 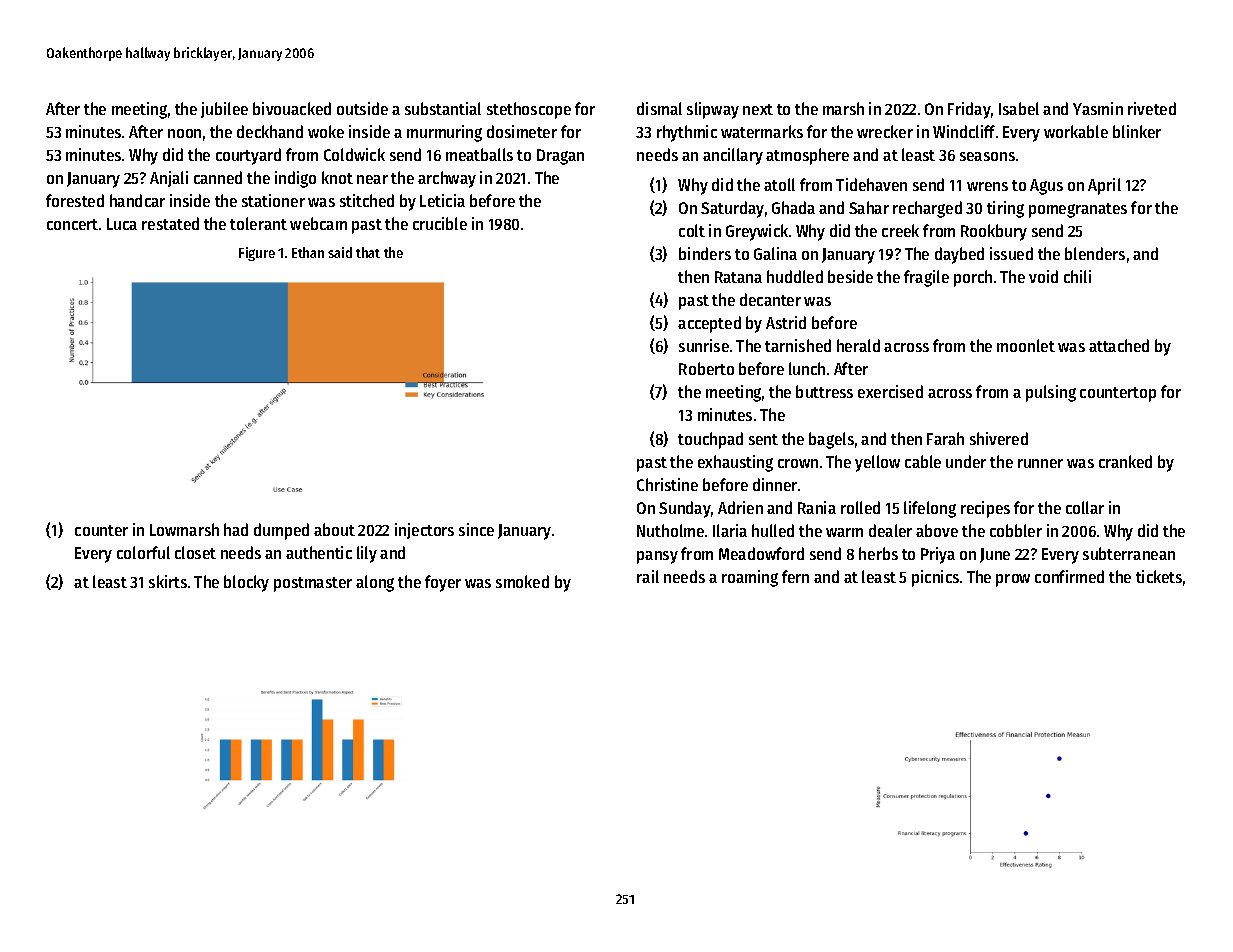 I want to click on accepted, so click(x=709, y=324).
